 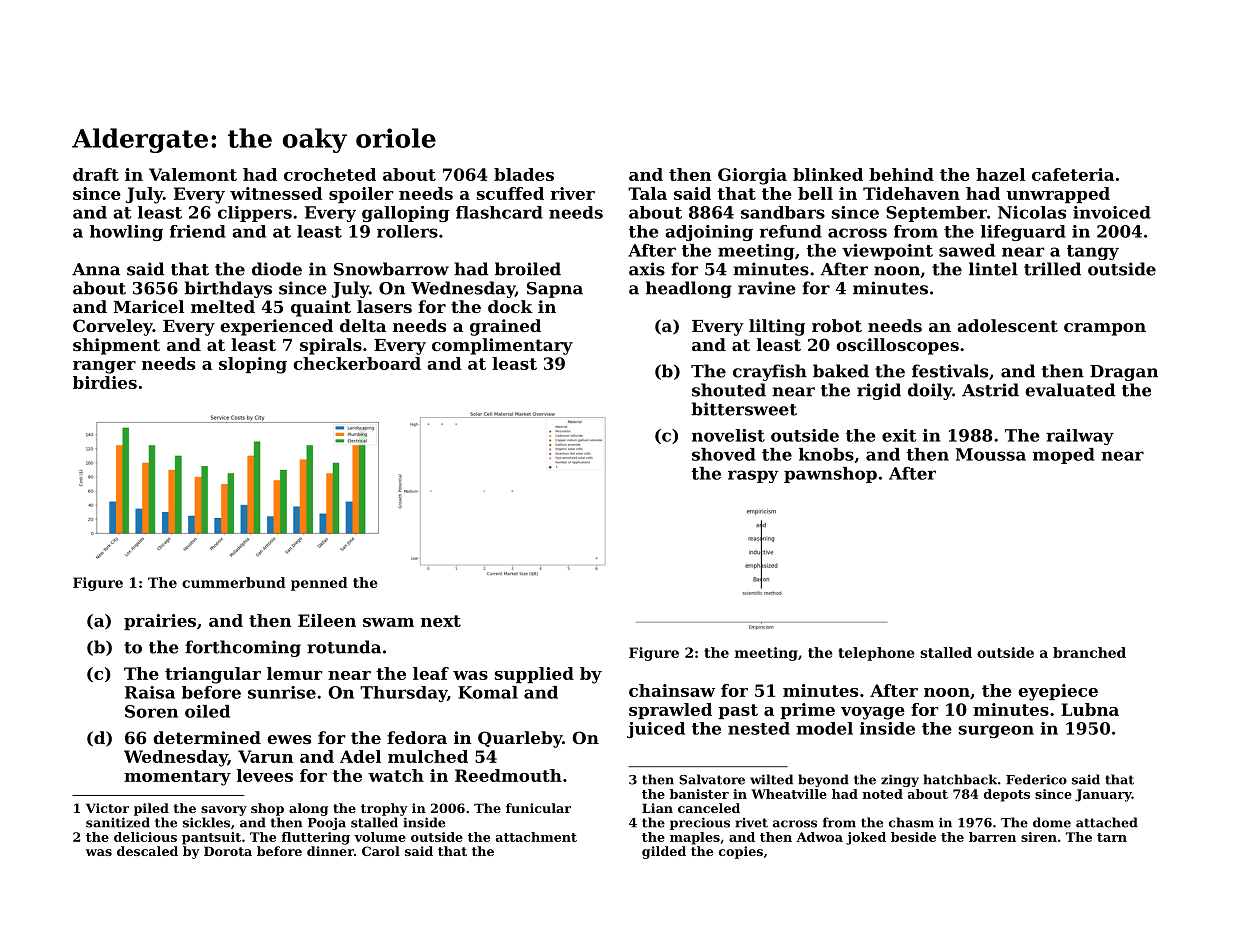 What do you see at coordinates (105, 382) in the document?
I see `birdies` at bounding box center [105, 382].
